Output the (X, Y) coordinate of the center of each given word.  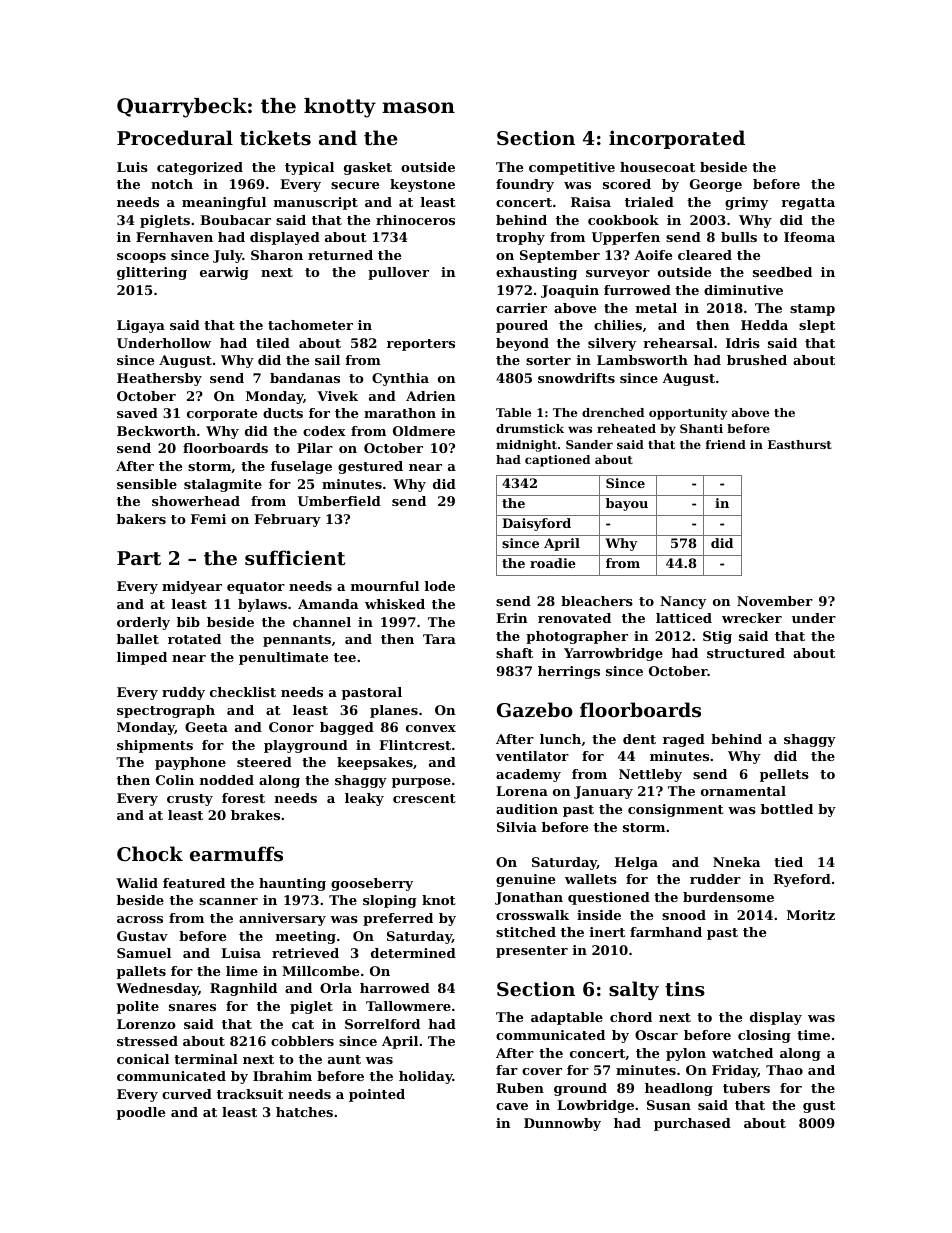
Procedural (175, 137)
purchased (692, 1124)
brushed (757, 360)
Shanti (701, 428)
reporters (421, 345)
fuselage (301, 467)
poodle (141, 1113)
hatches (304, 1112)
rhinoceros (415, 220)
